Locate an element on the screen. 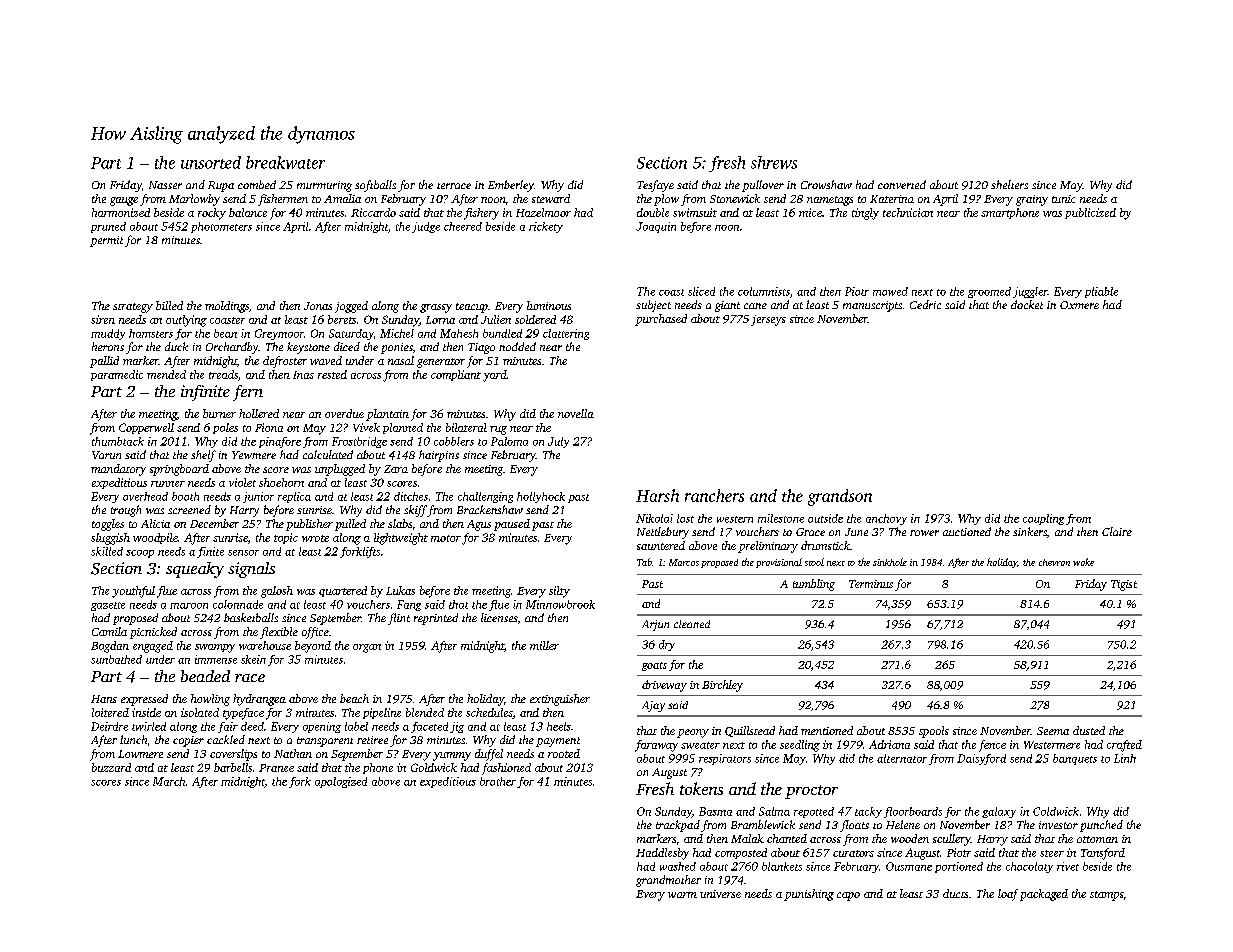 This screenshot has height=952, width=1233. western is located at coordinates (735, 519).
